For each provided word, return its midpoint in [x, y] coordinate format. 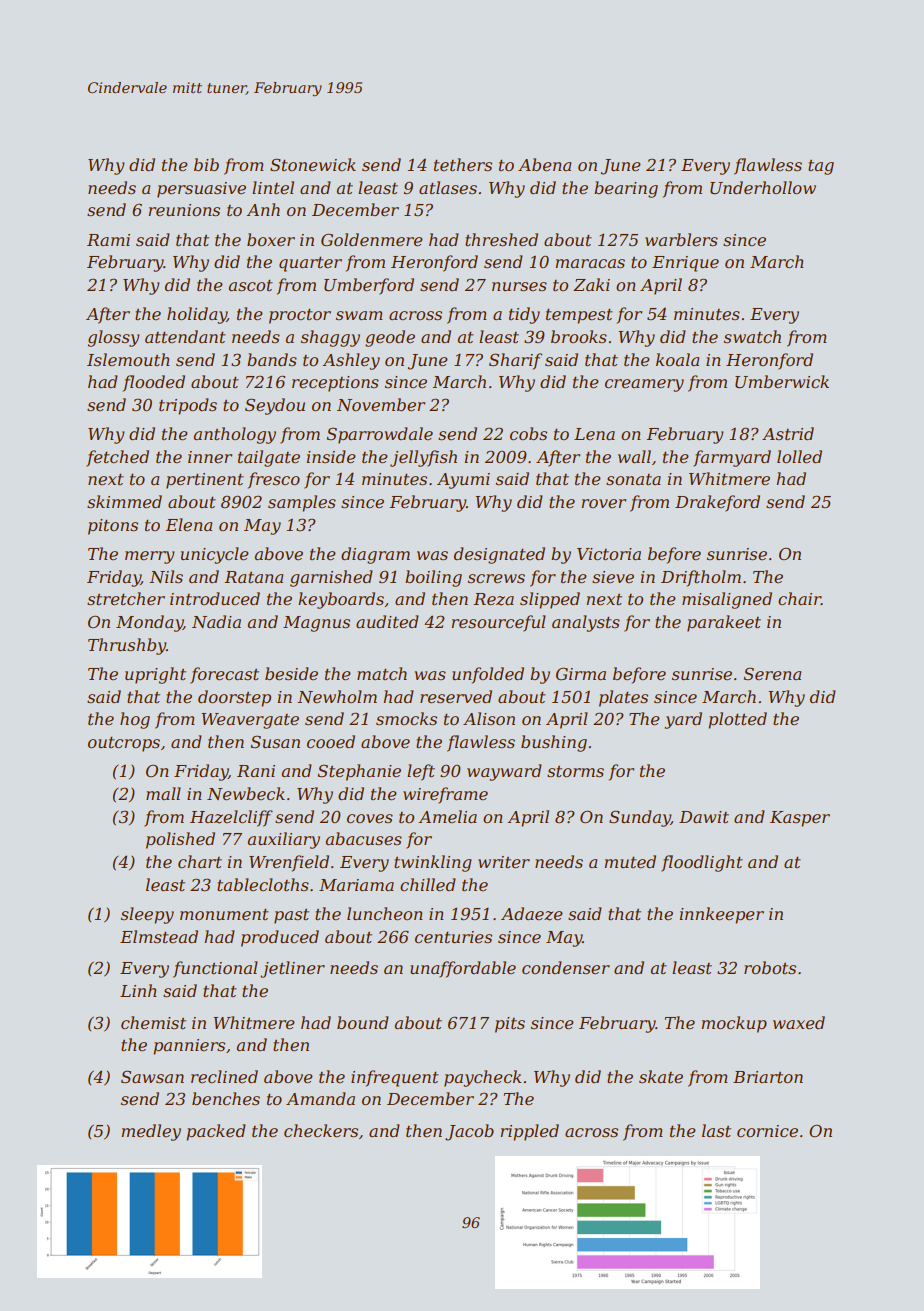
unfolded [488, 675]
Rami [108, 240]
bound [363, 1022]
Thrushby [127, 646]
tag [821, 167]
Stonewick [313, 164]
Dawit [704, 817]
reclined [224, 1076]
